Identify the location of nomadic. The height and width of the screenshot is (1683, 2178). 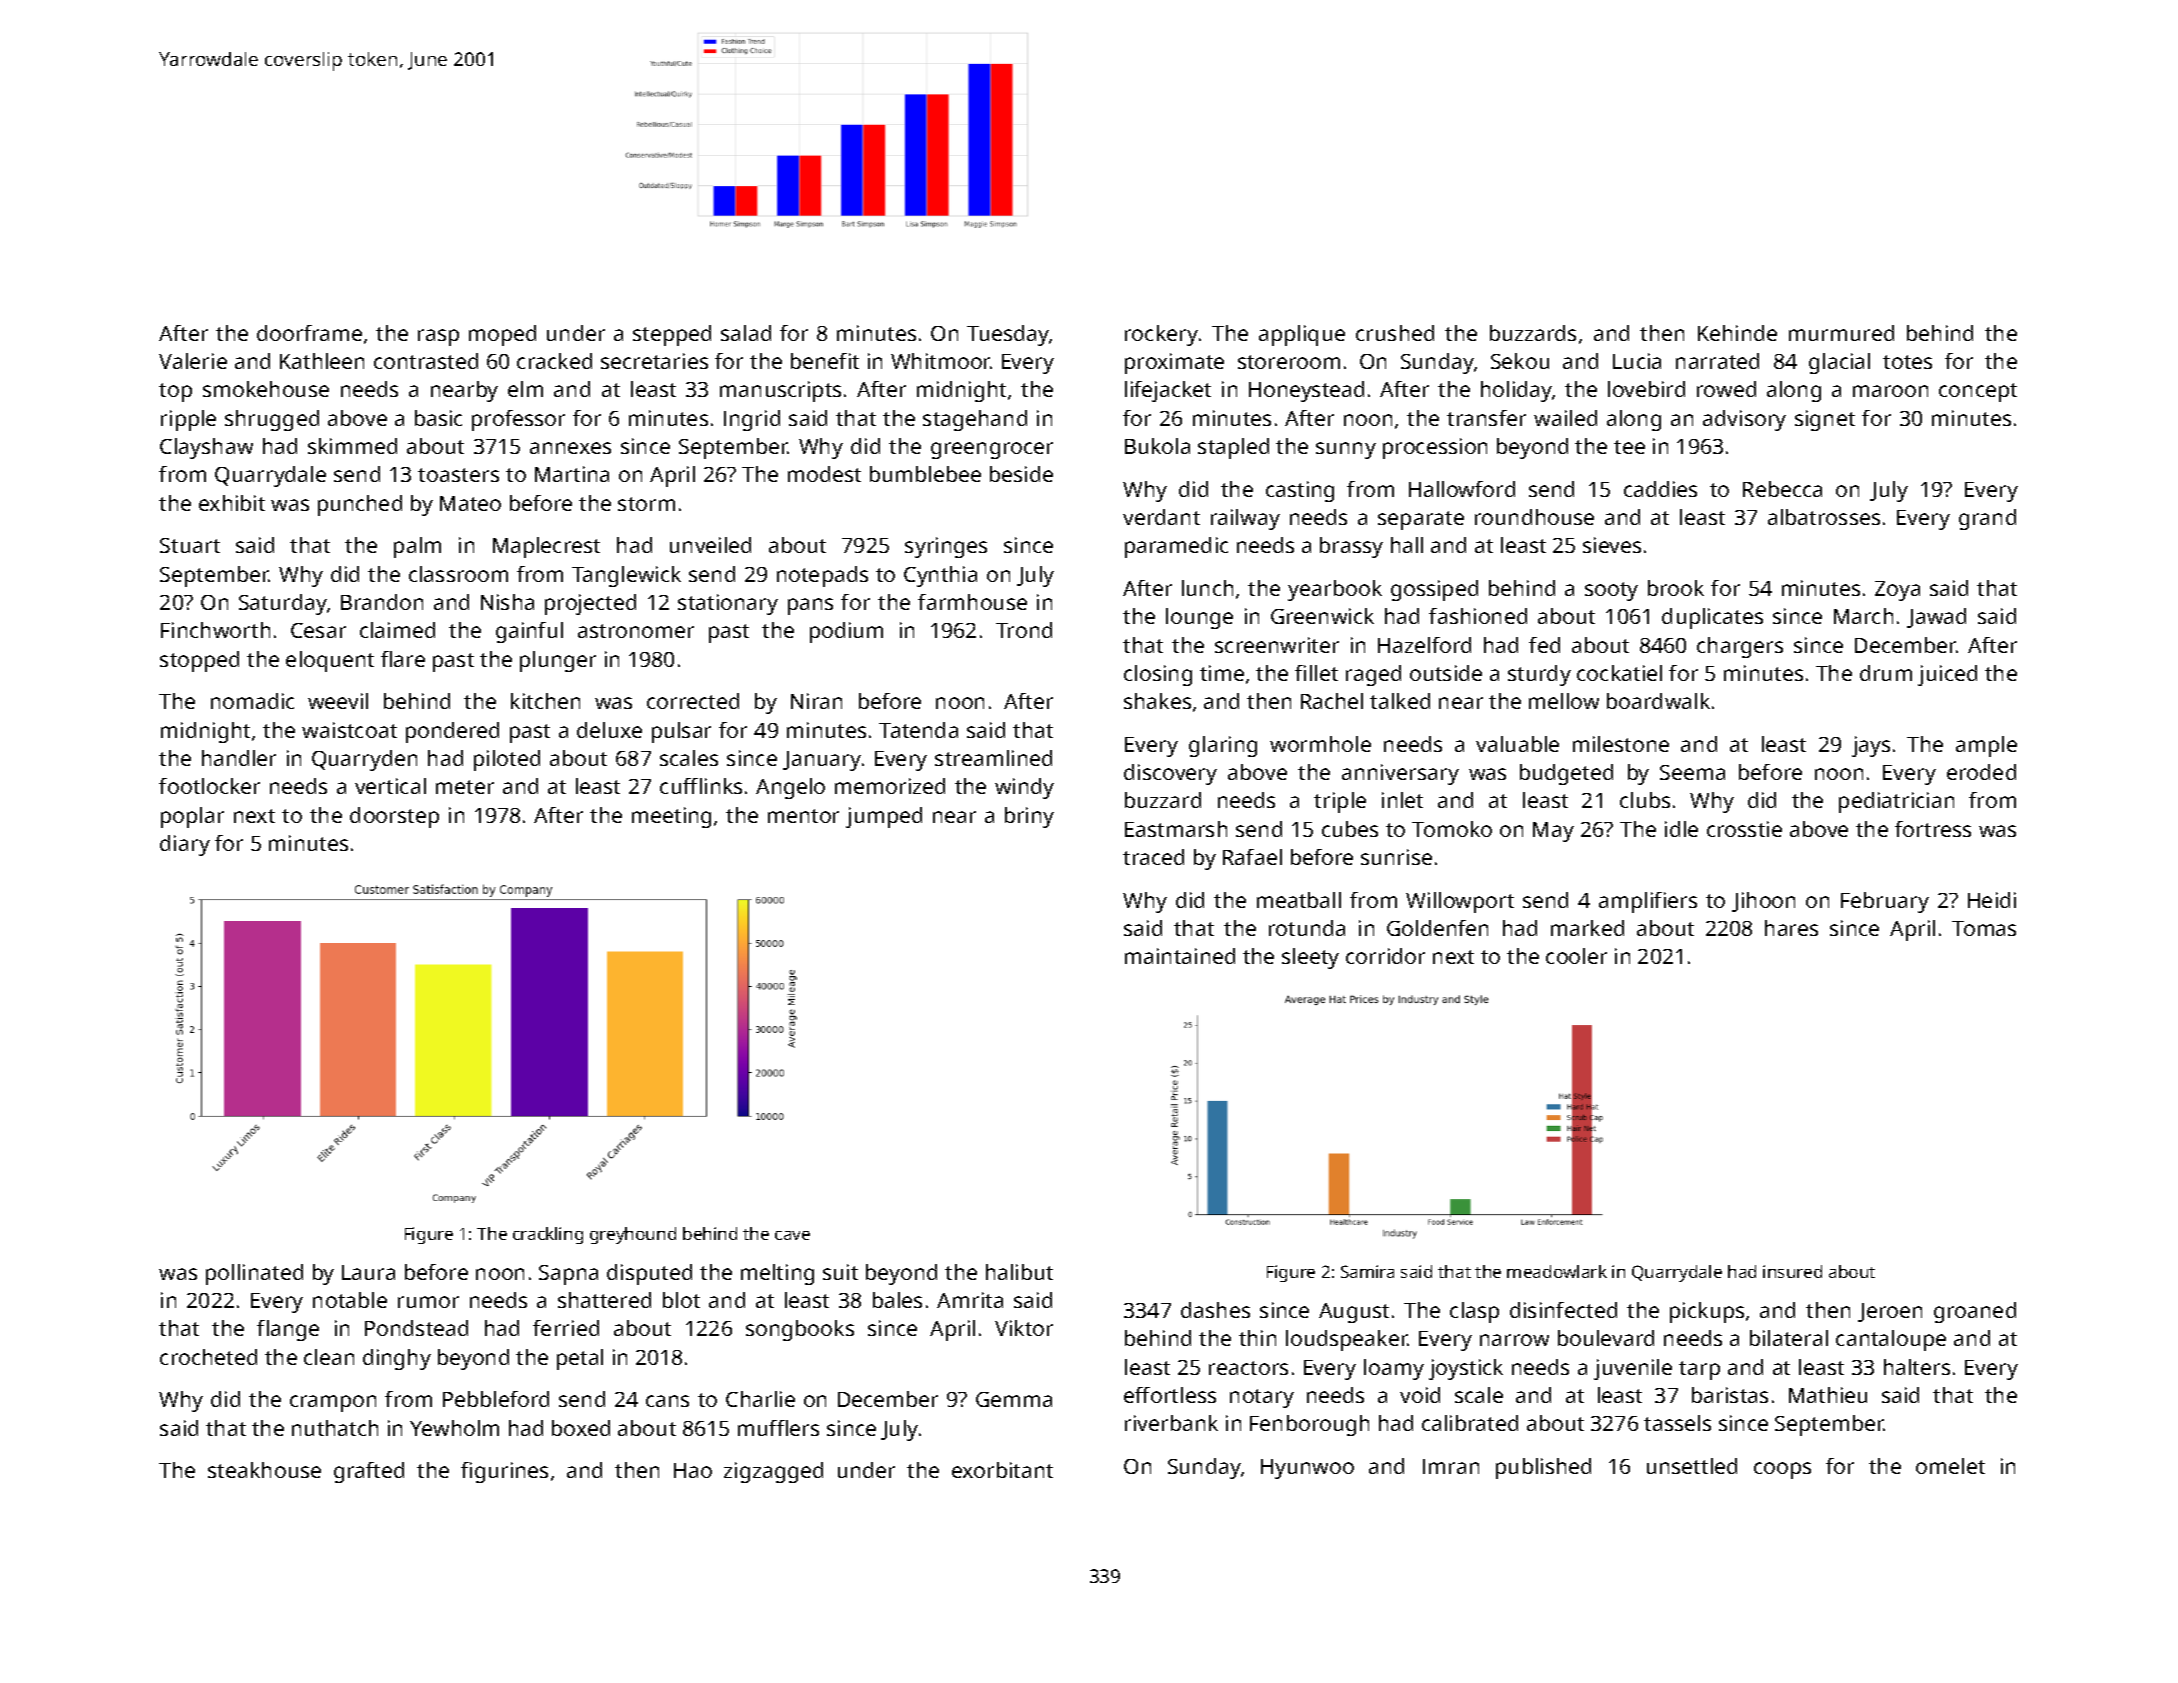
(252, 701).
